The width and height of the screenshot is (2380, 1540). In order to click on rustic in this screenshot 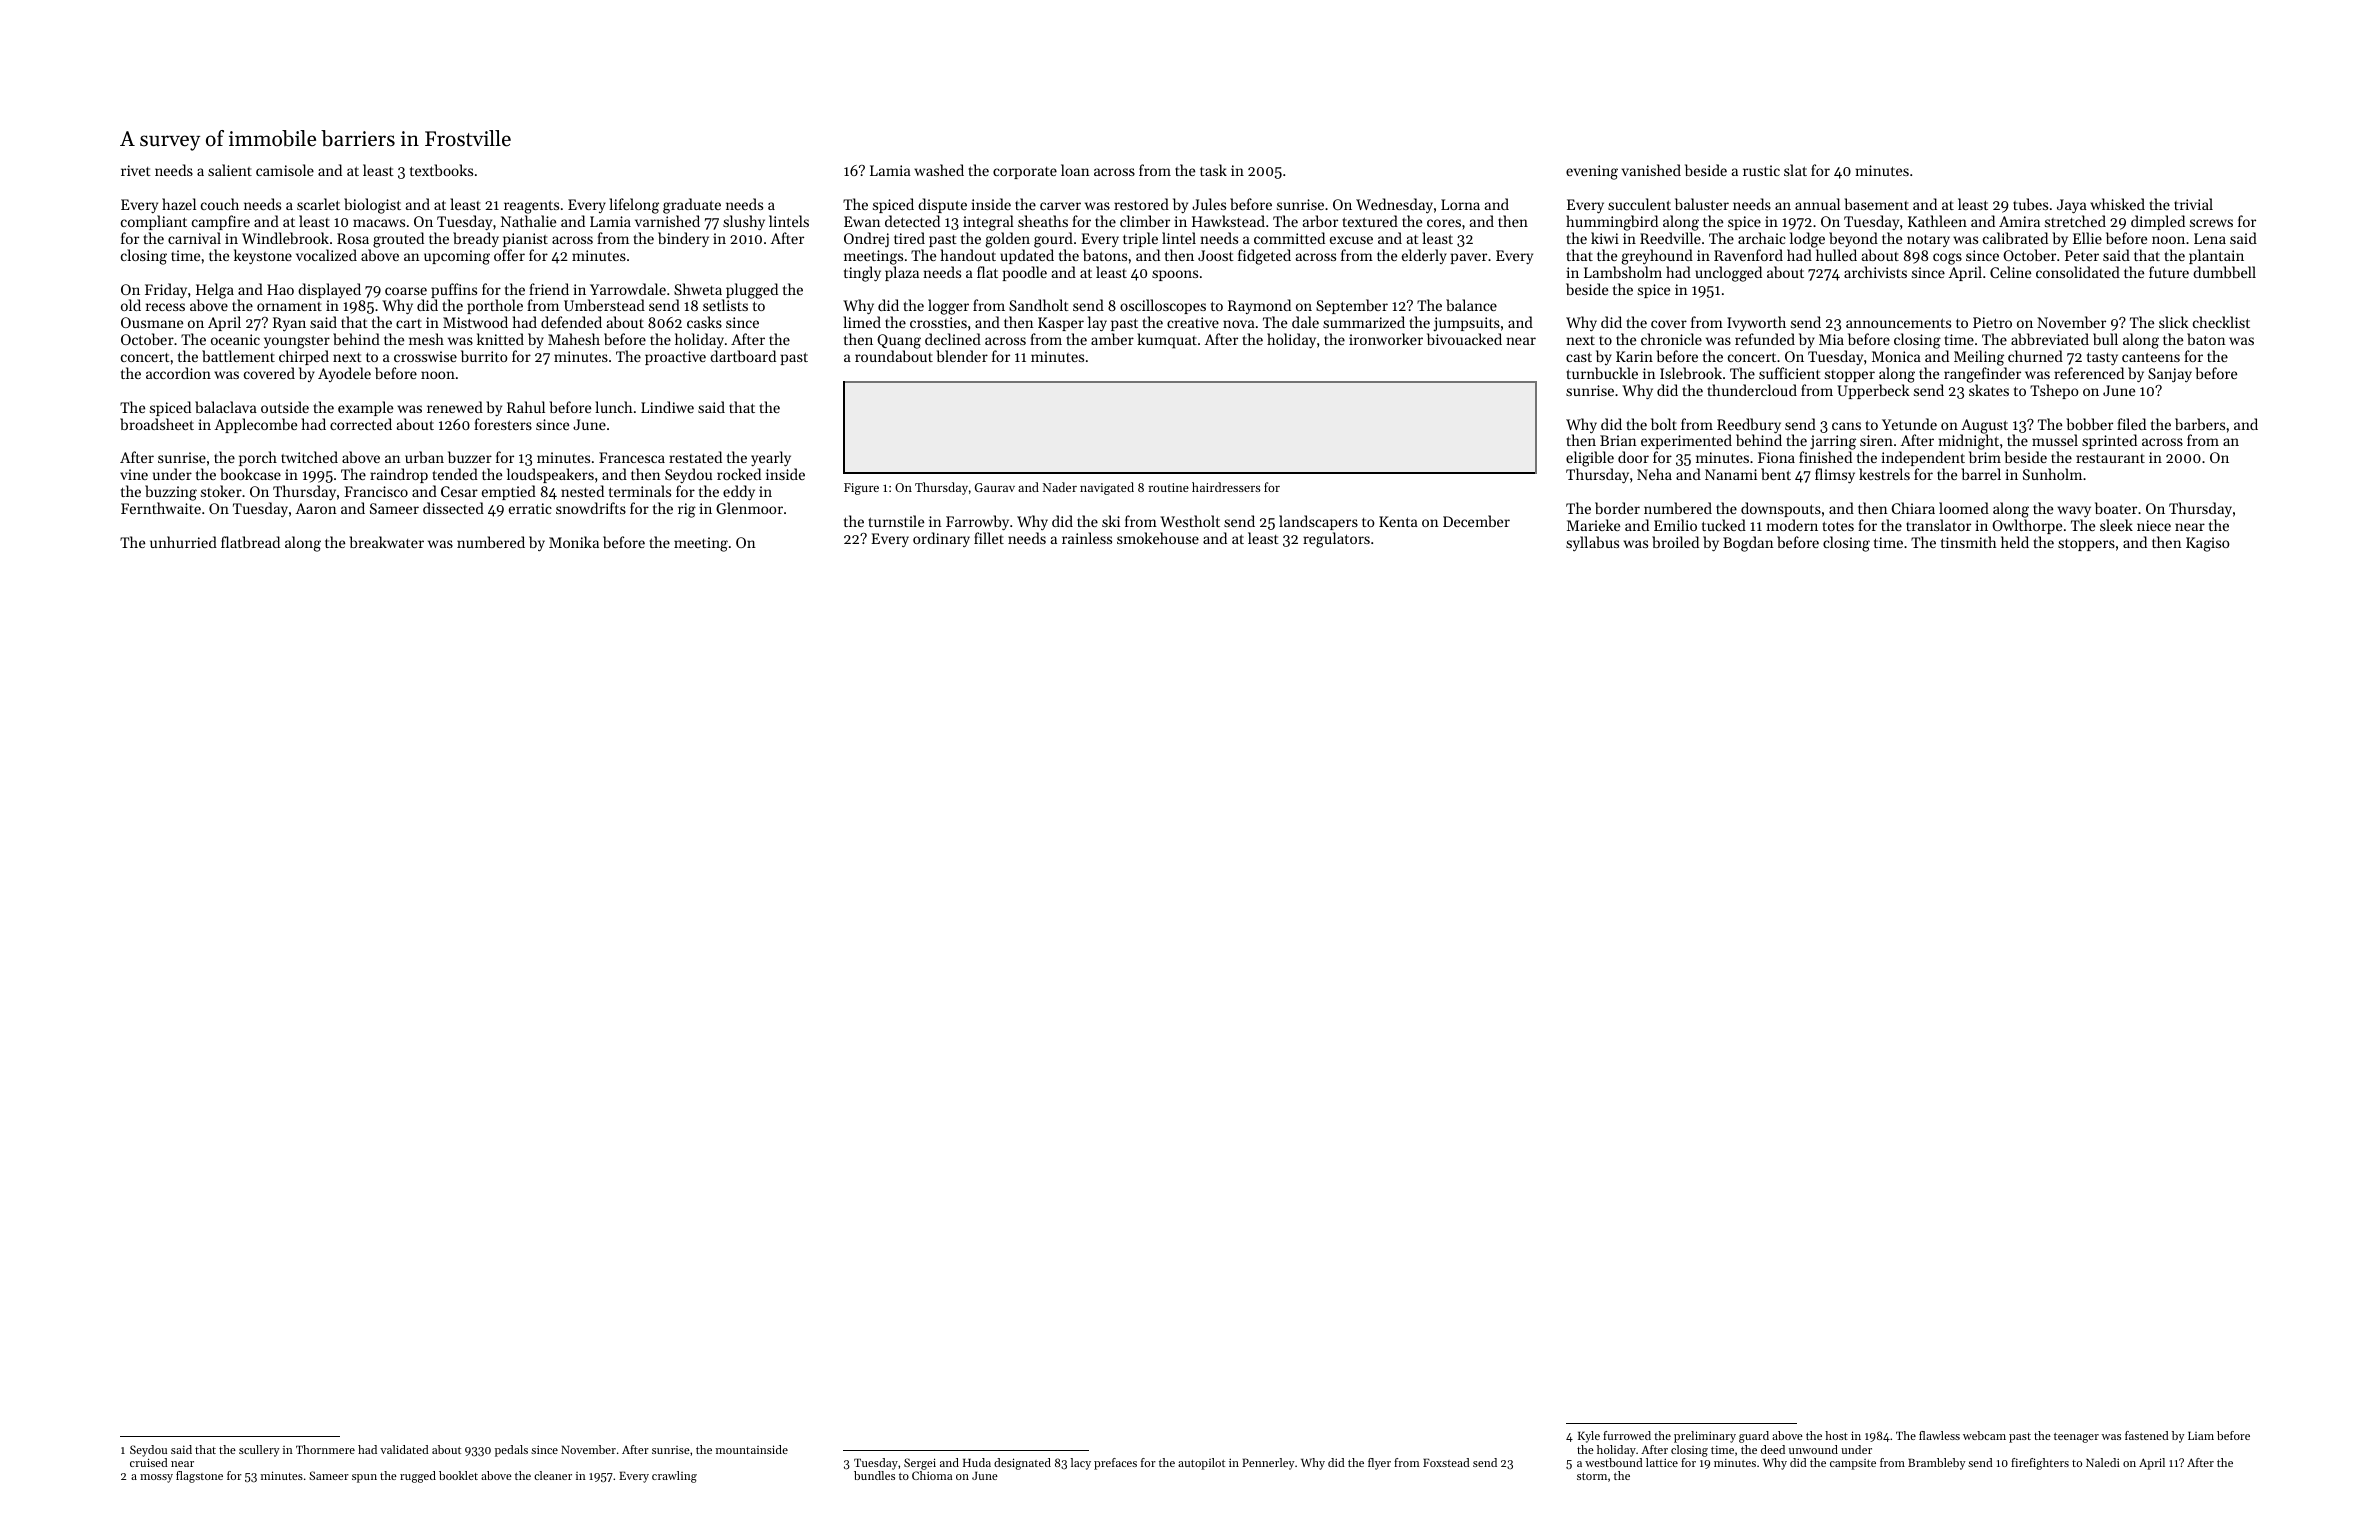, I will do `click(1761, 170)`.
